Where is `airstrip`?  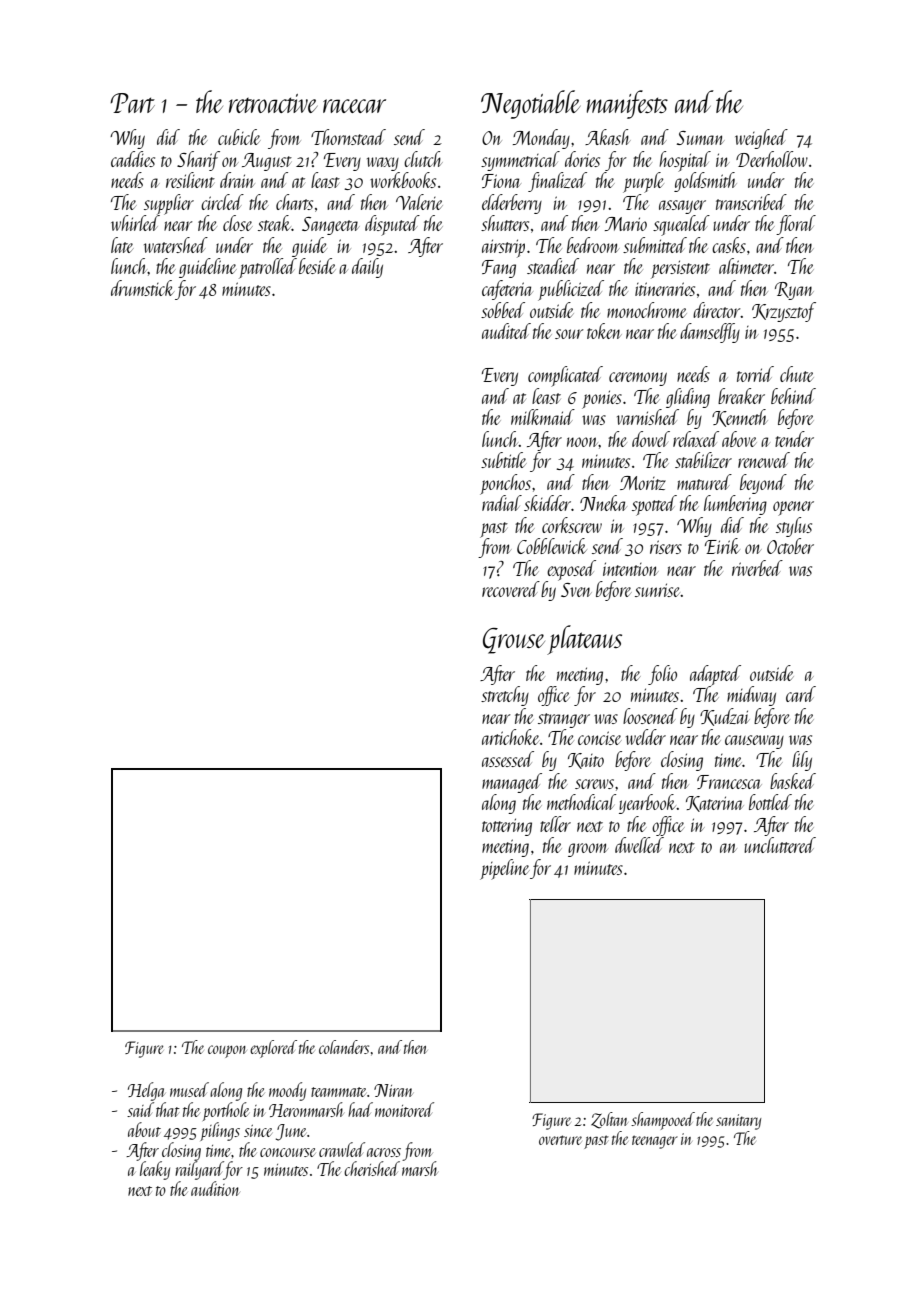 airstrip is located at coordinates (503, 248).
